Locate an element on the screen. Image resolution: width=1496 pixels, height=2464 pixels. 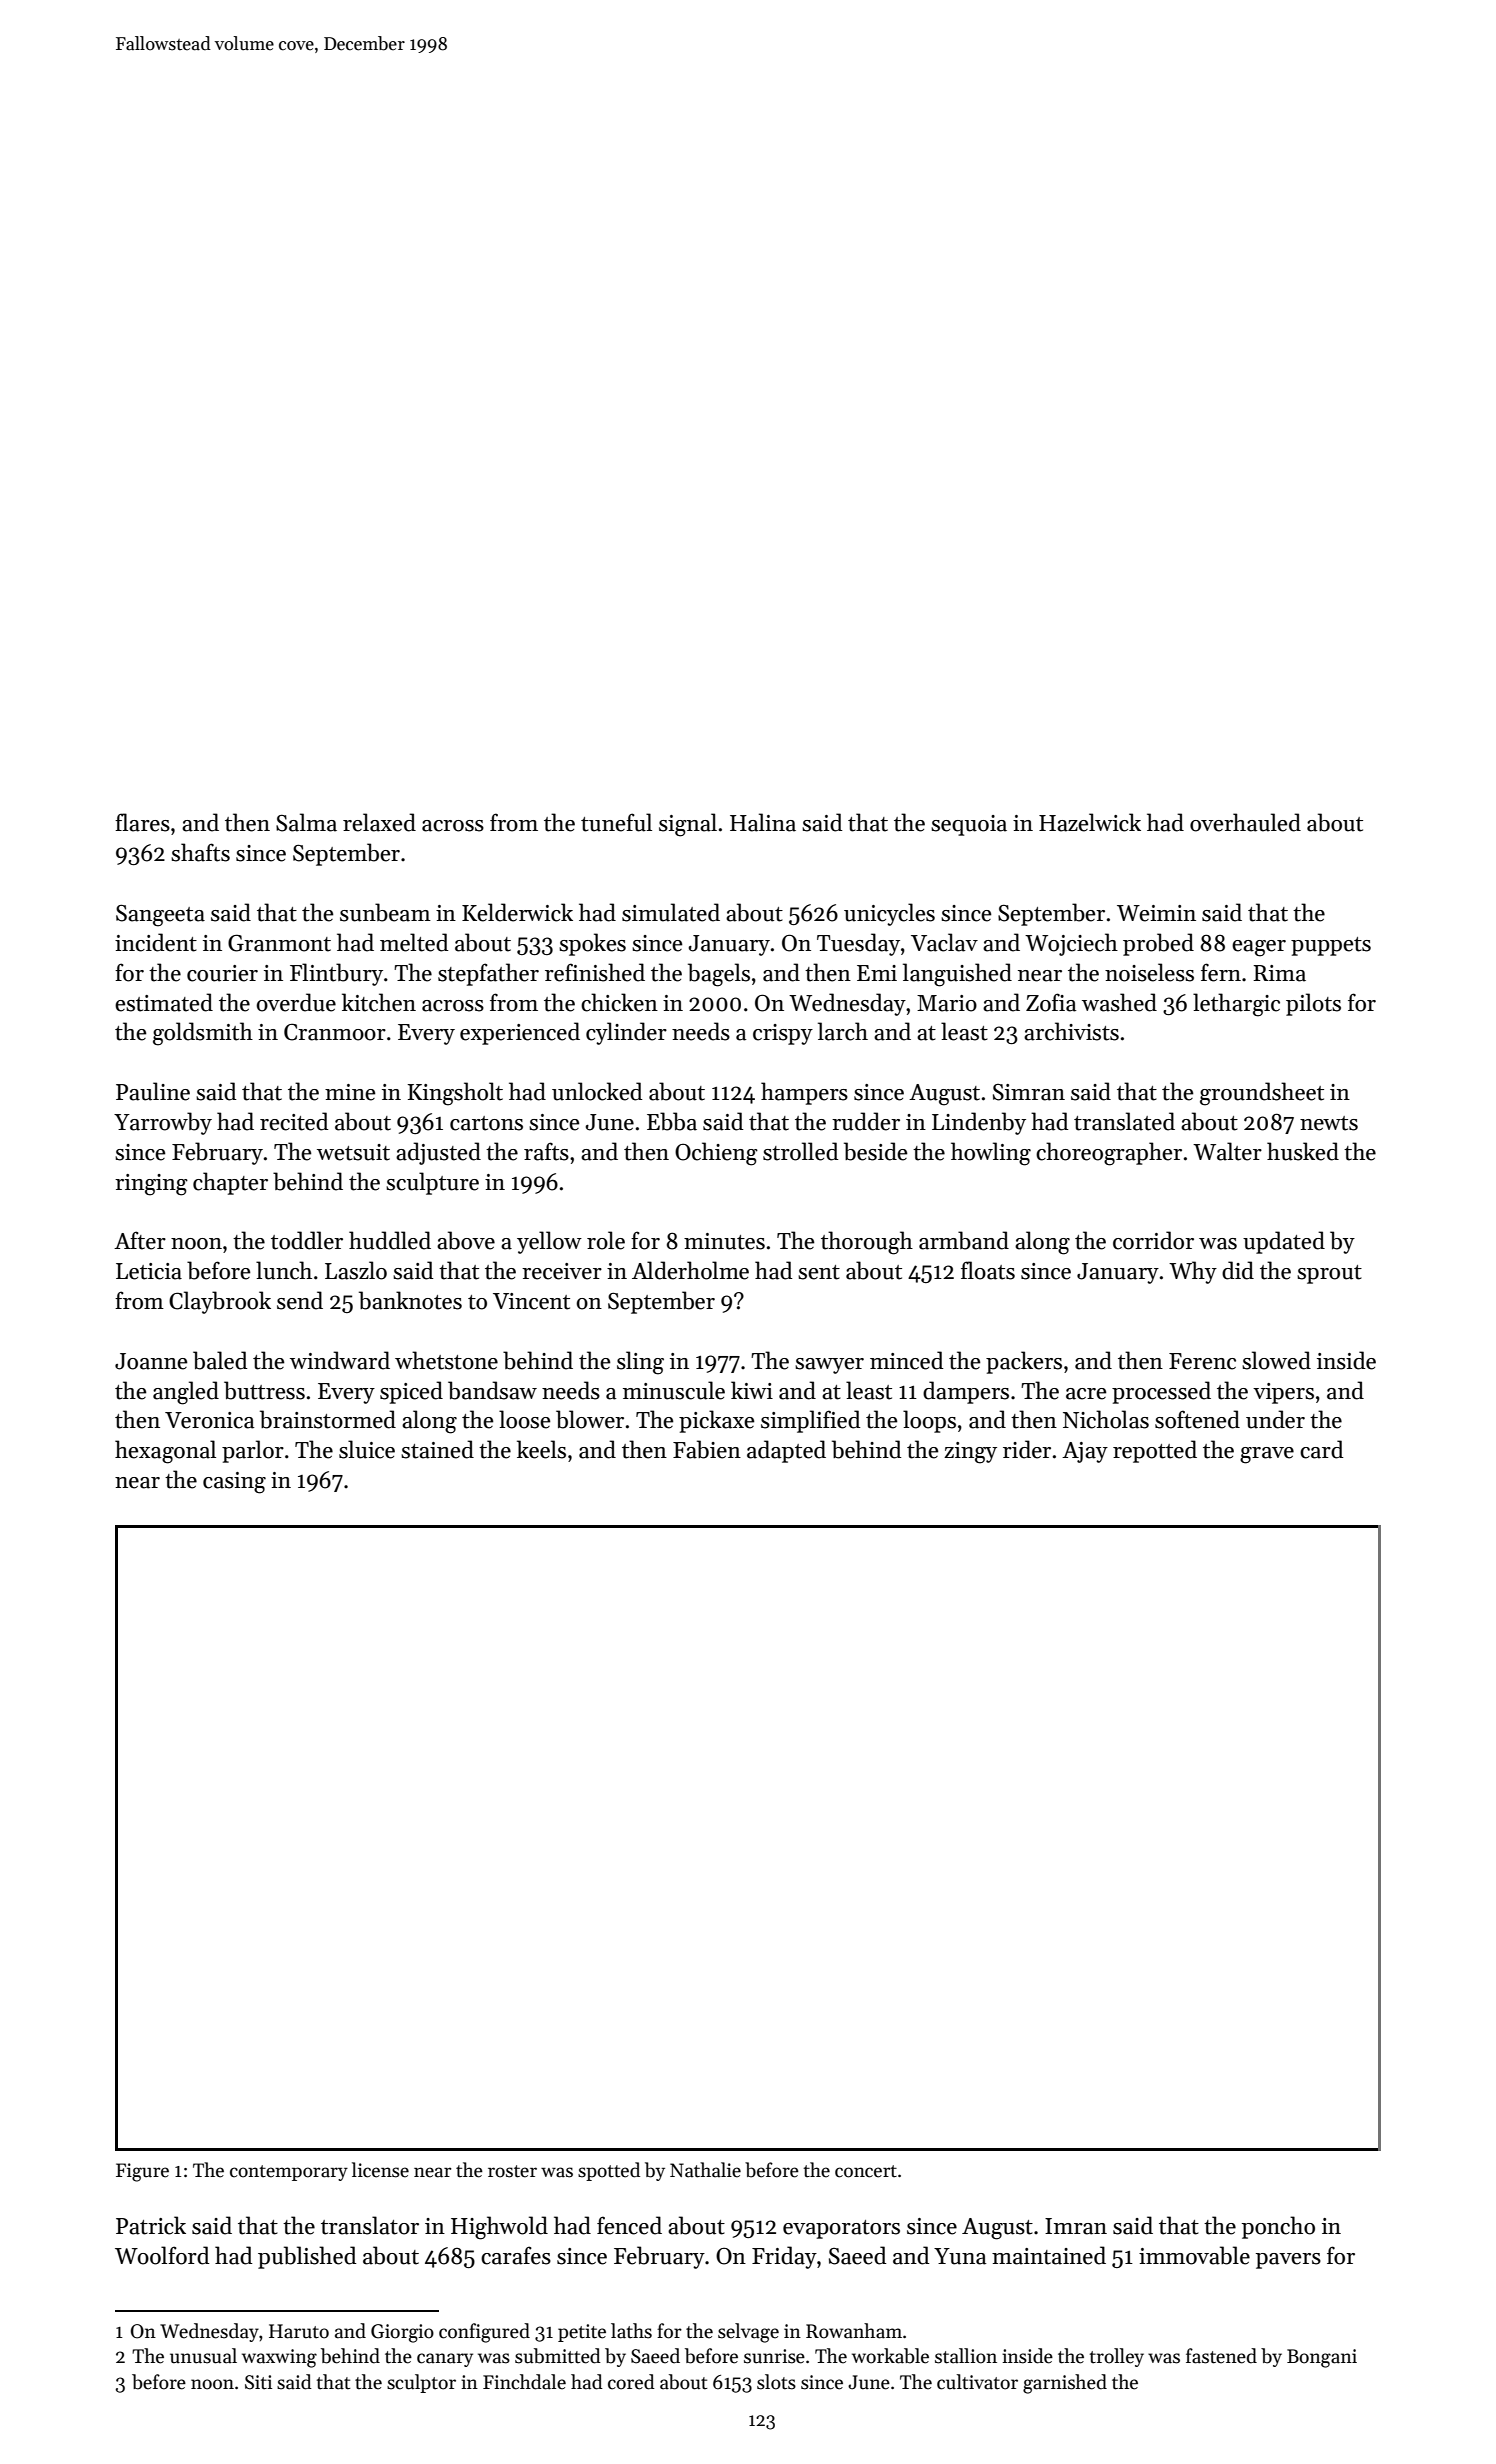
Woolford is located at coordinates (162, 2255).
